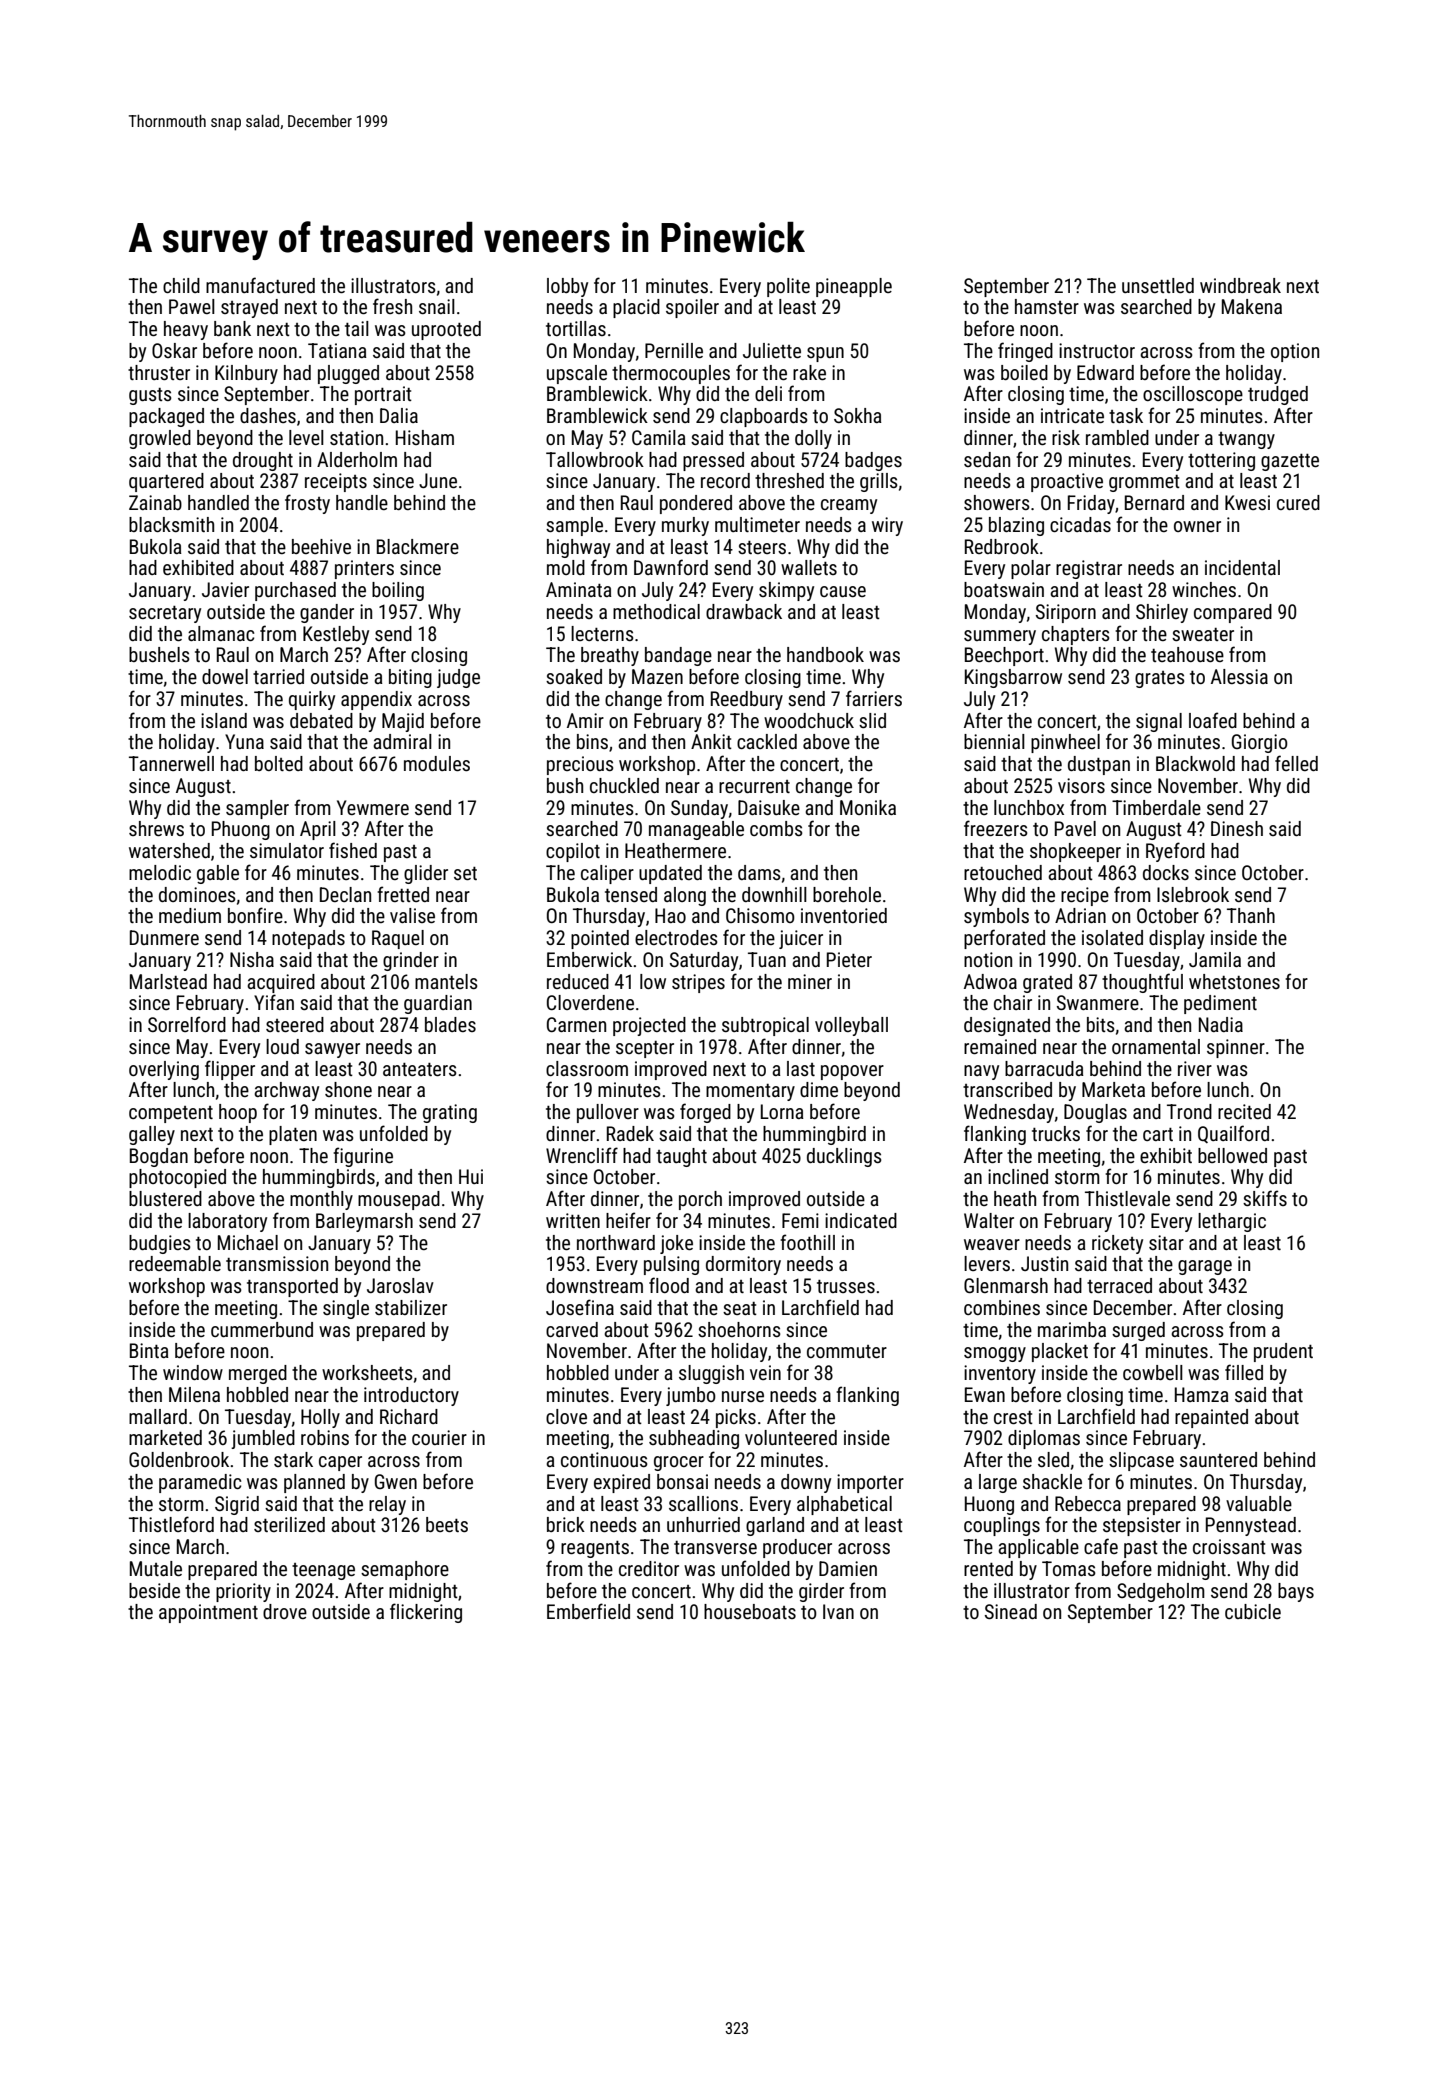 This document has width=1450, height=2100. What do you see at coordinates (588, 1611) in the document?
I see `Emberfield` at bounding box center [588, 1611].
